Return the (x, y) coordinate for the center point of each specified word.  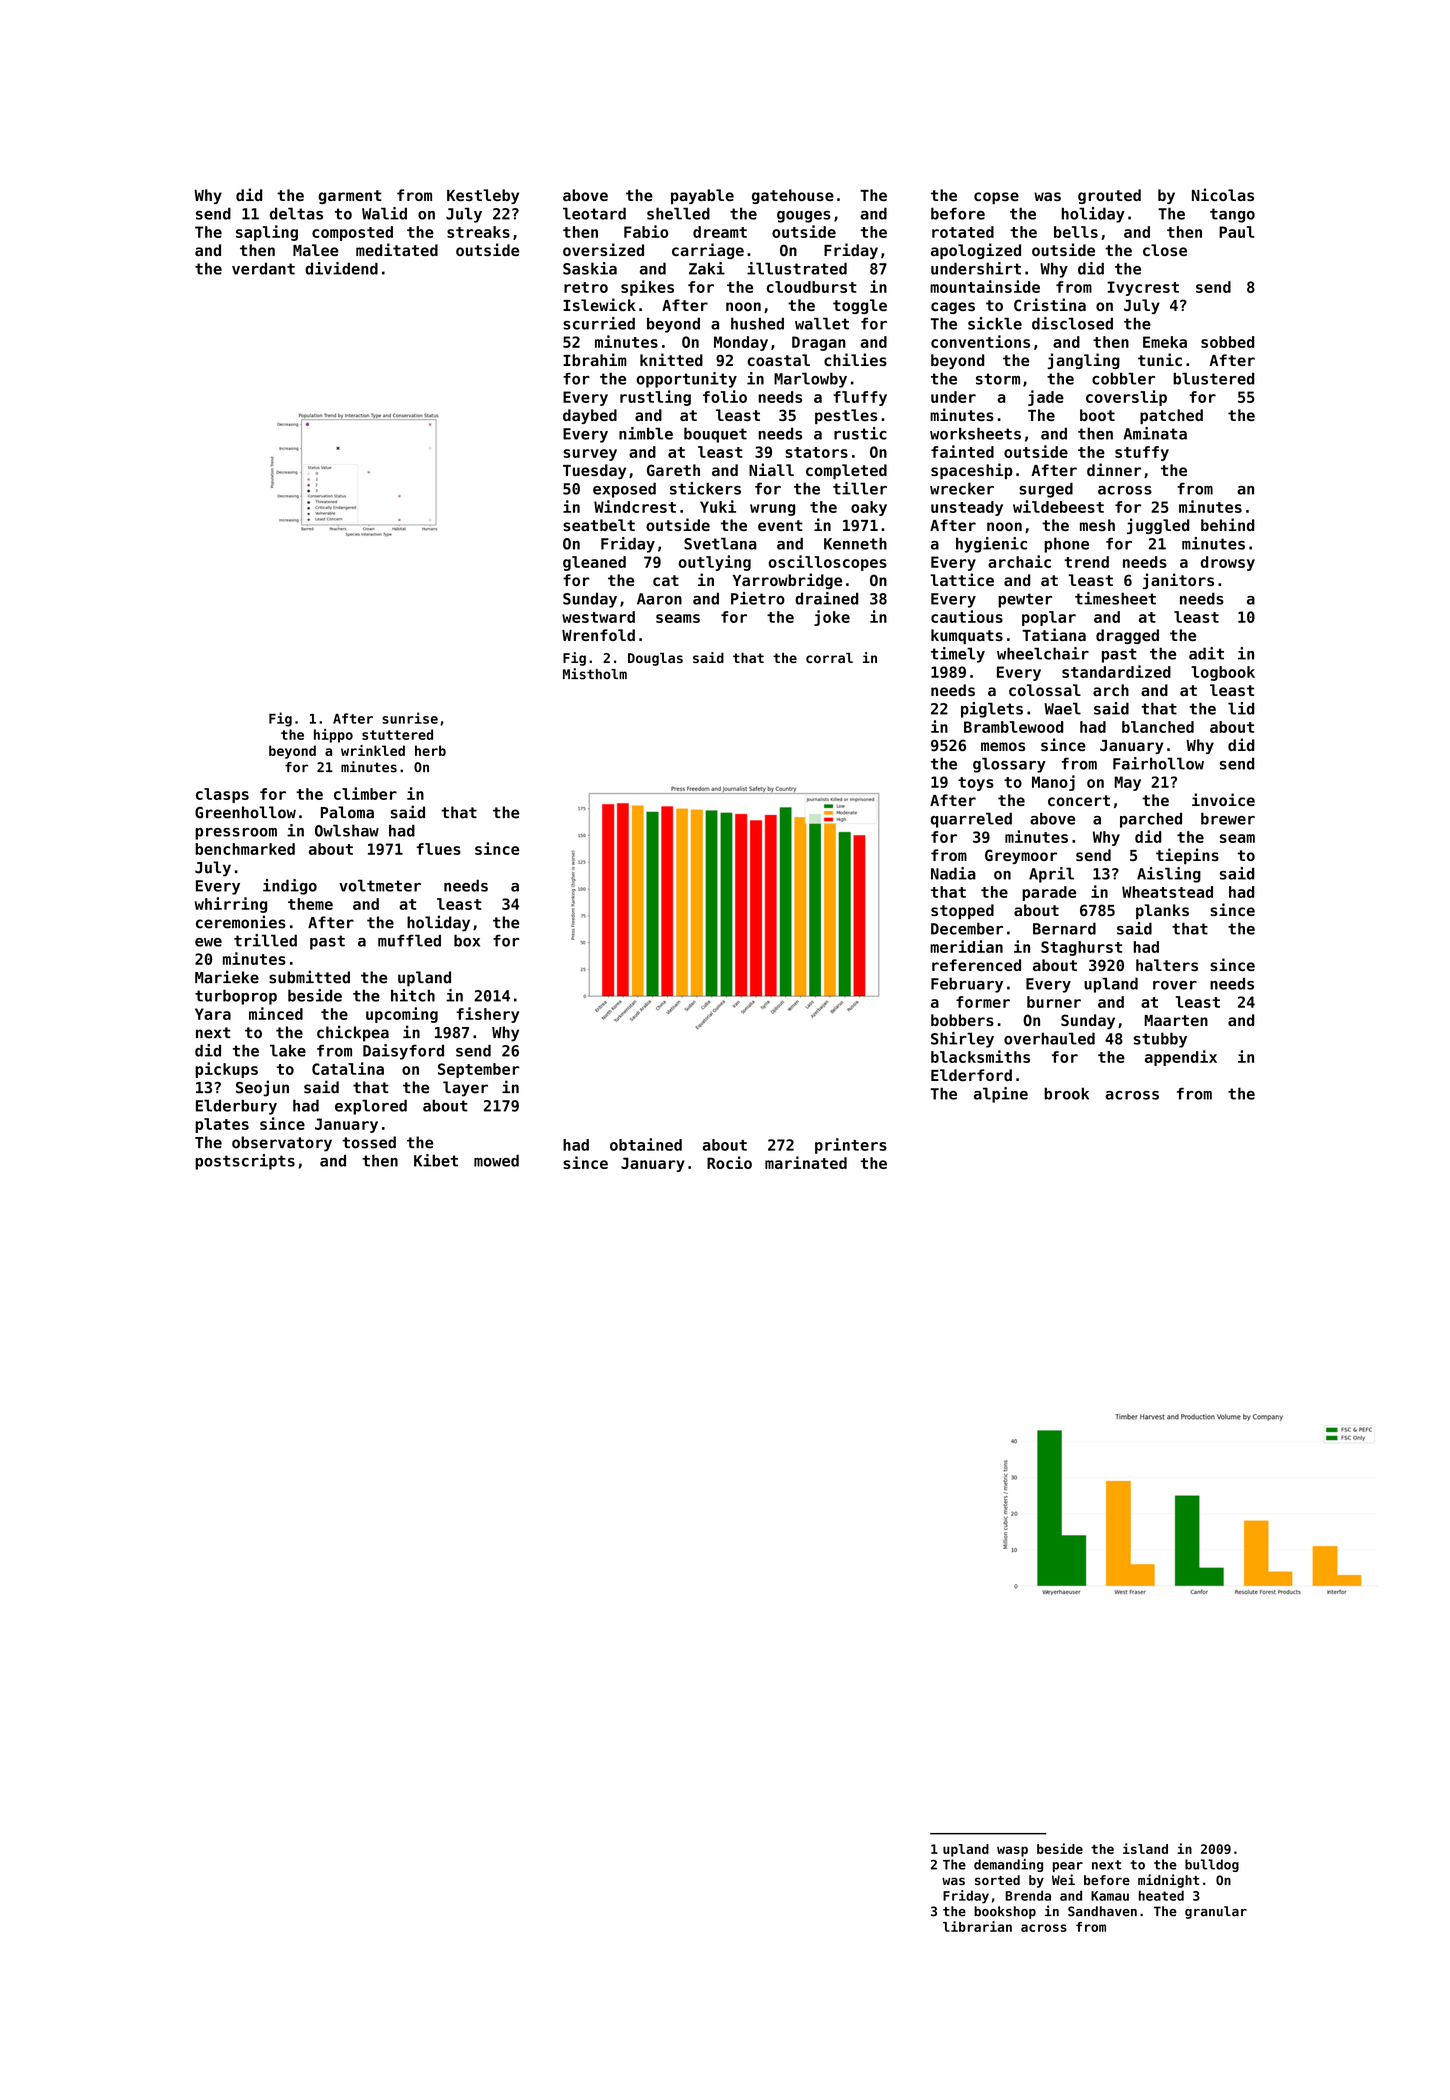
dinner (1114, 469)
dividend (341, 268)
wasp (1012, 1851)
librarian (977, 1926)
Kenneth (855, 543)
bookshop (1005, 1912)
